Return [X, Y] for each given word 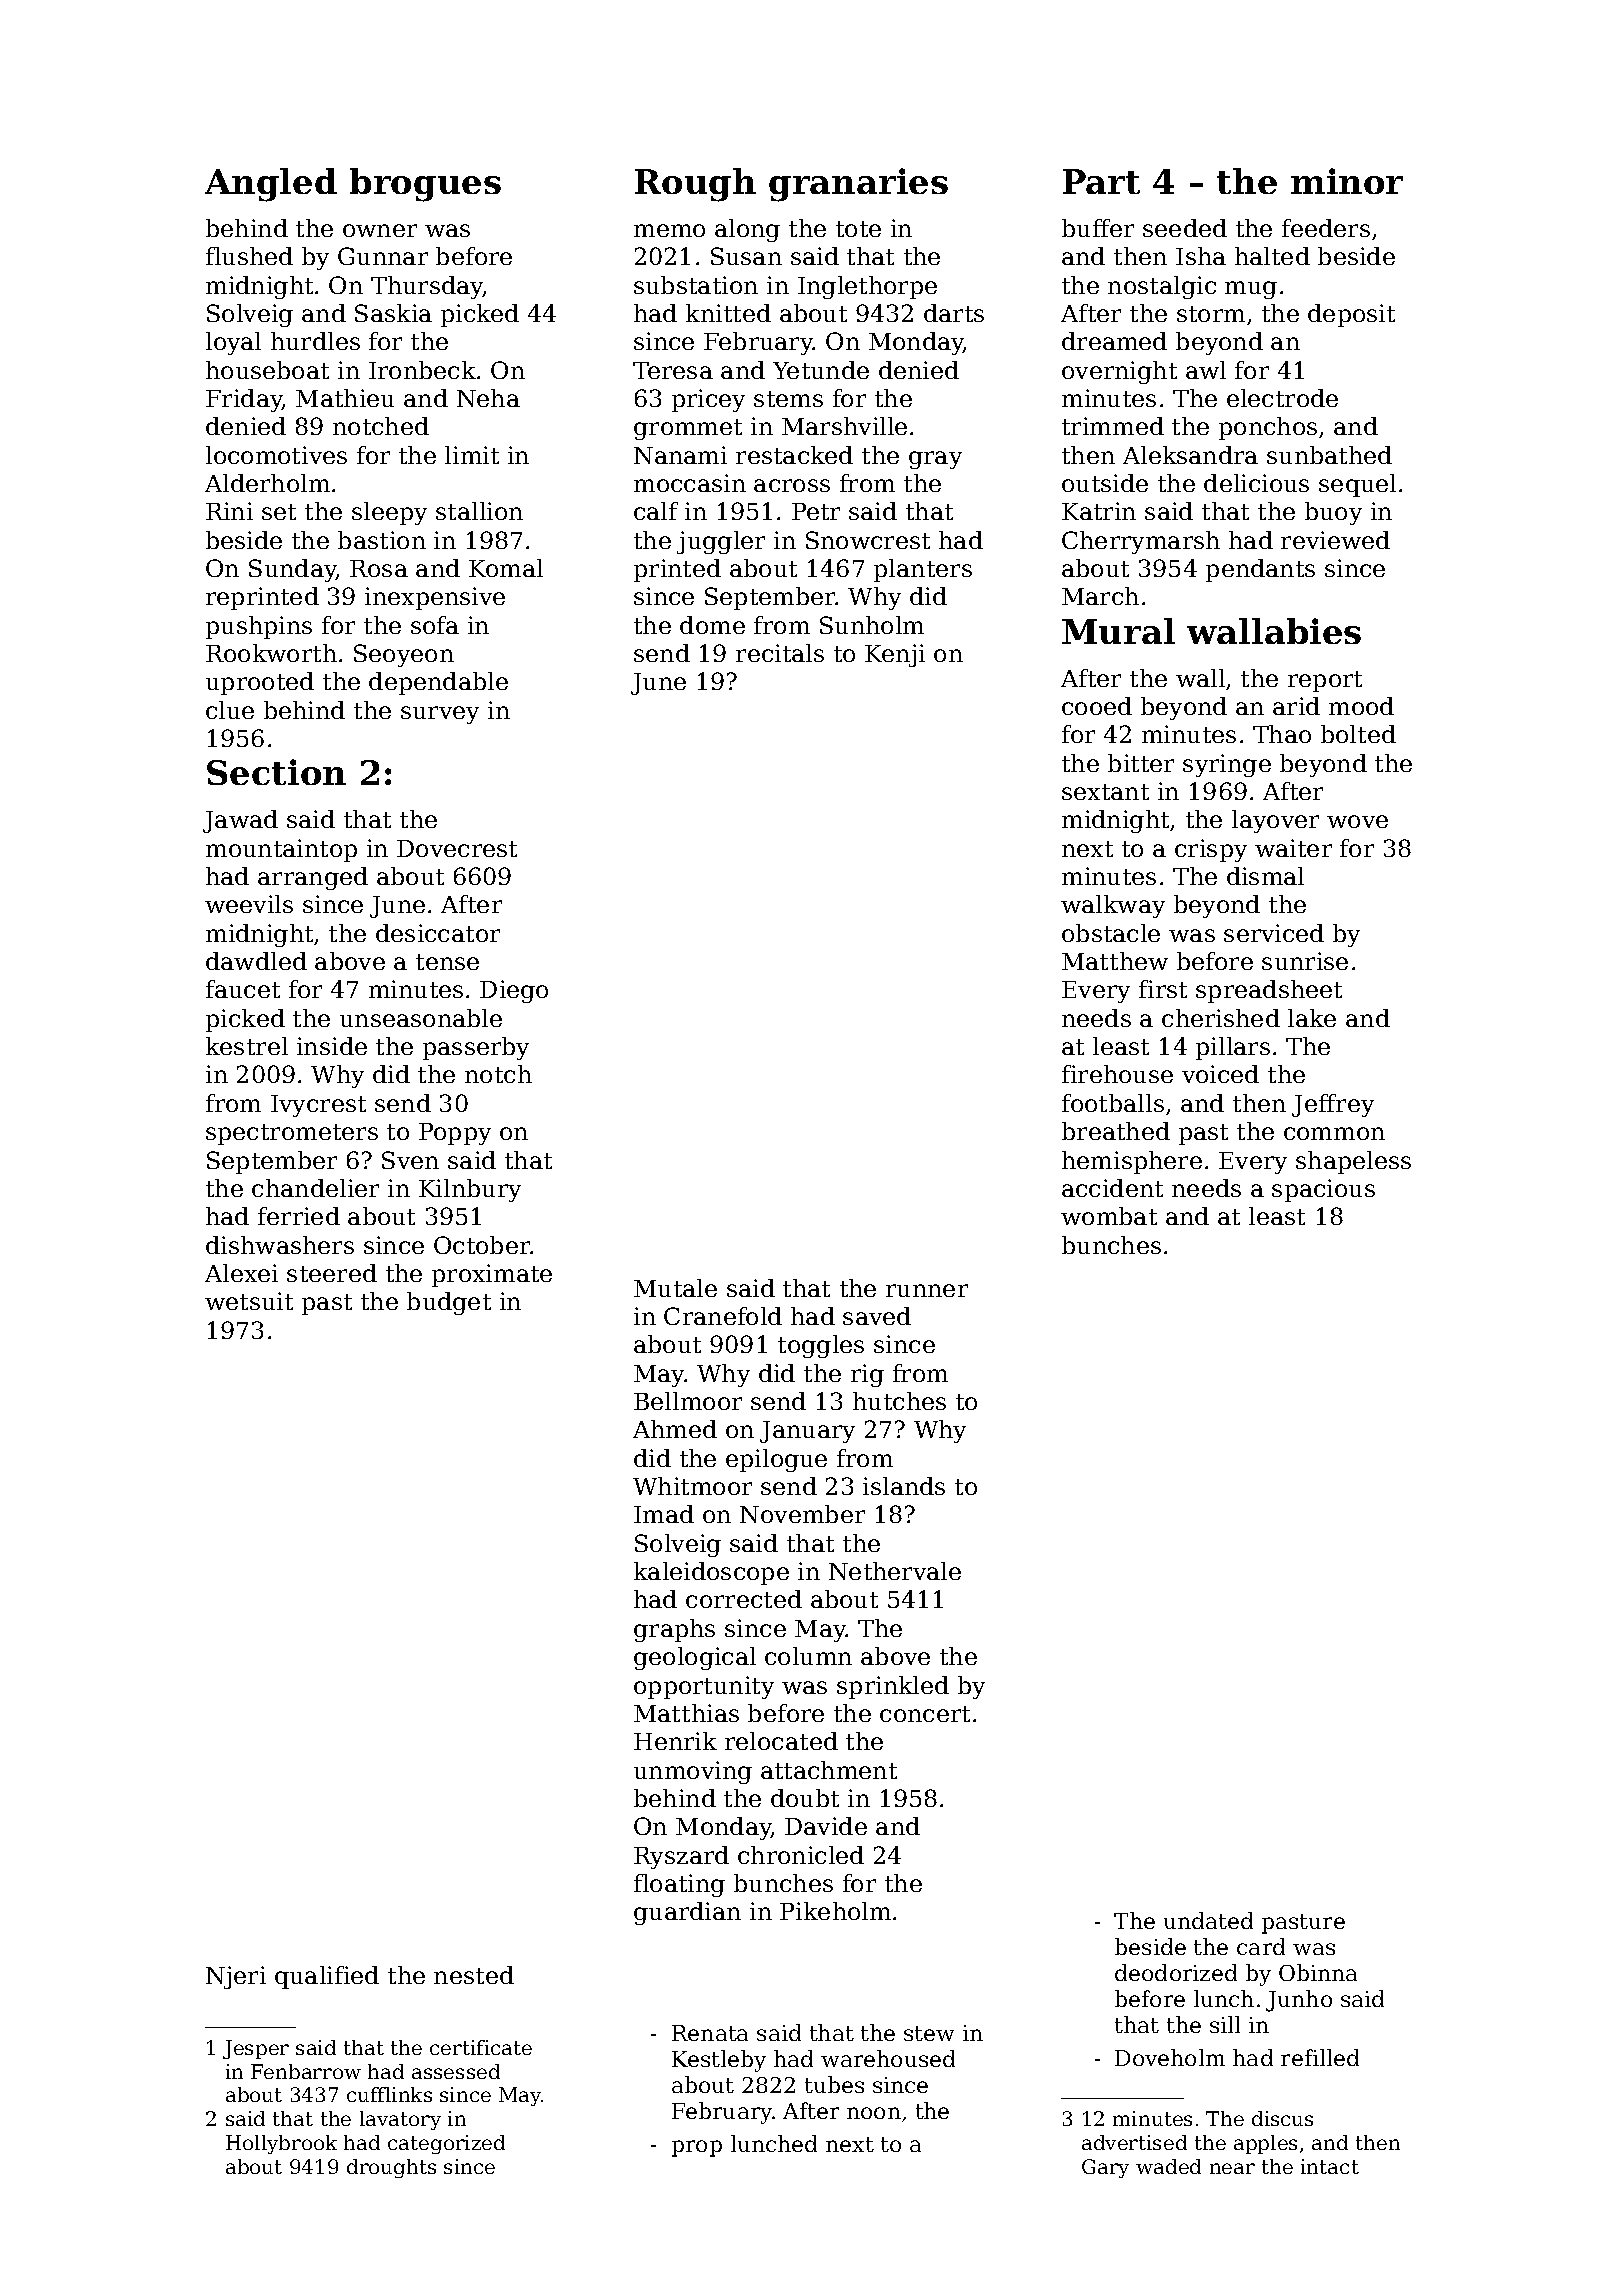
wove [1357, 821]
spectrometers [292, 1134]
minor [1347, 181]
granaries [858, 185]
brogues [425, 185]
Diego [514, 991]
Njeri [236, 1977]
